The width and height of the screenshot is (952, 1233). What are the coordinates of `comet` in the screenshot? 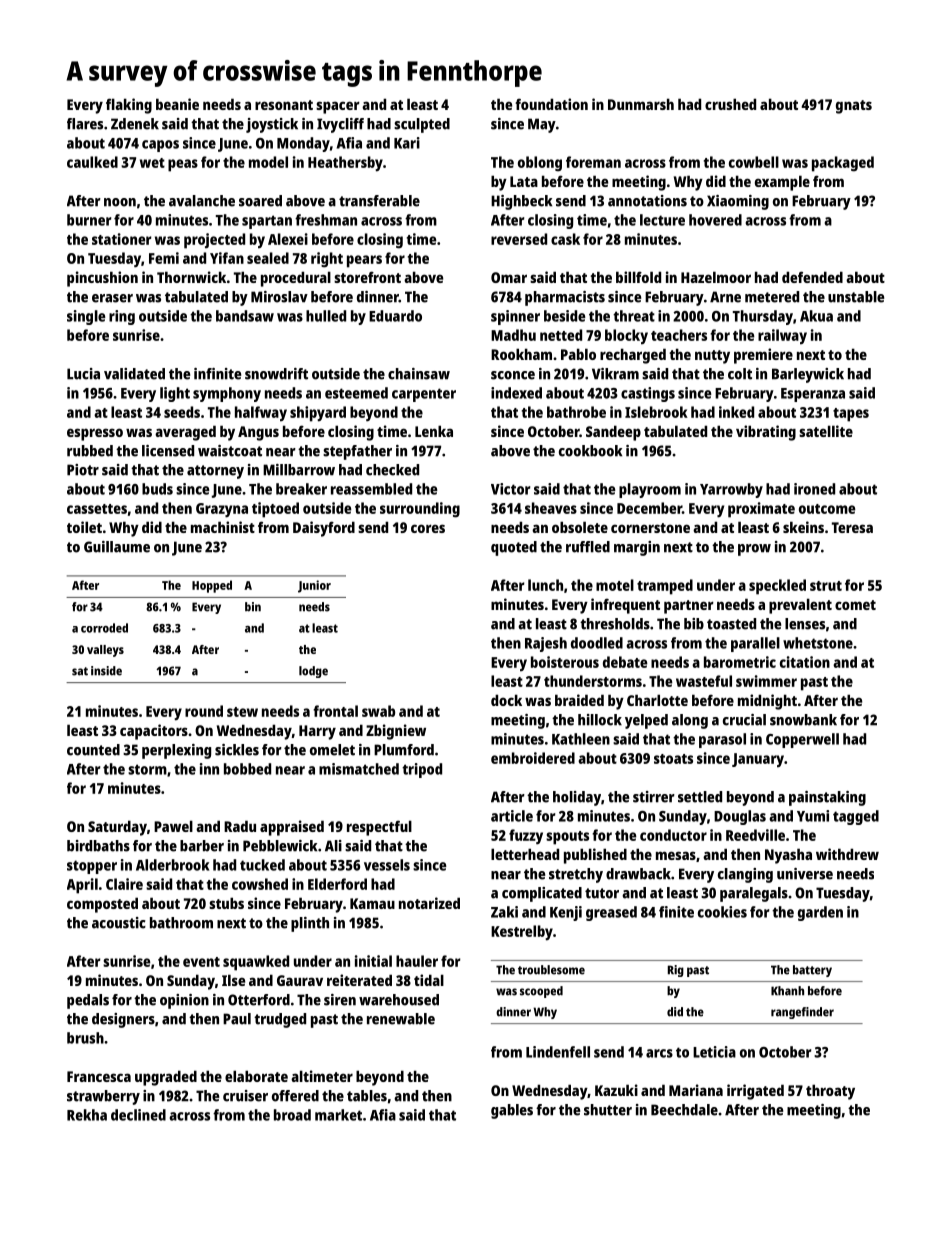 It's located at (855, 605).
